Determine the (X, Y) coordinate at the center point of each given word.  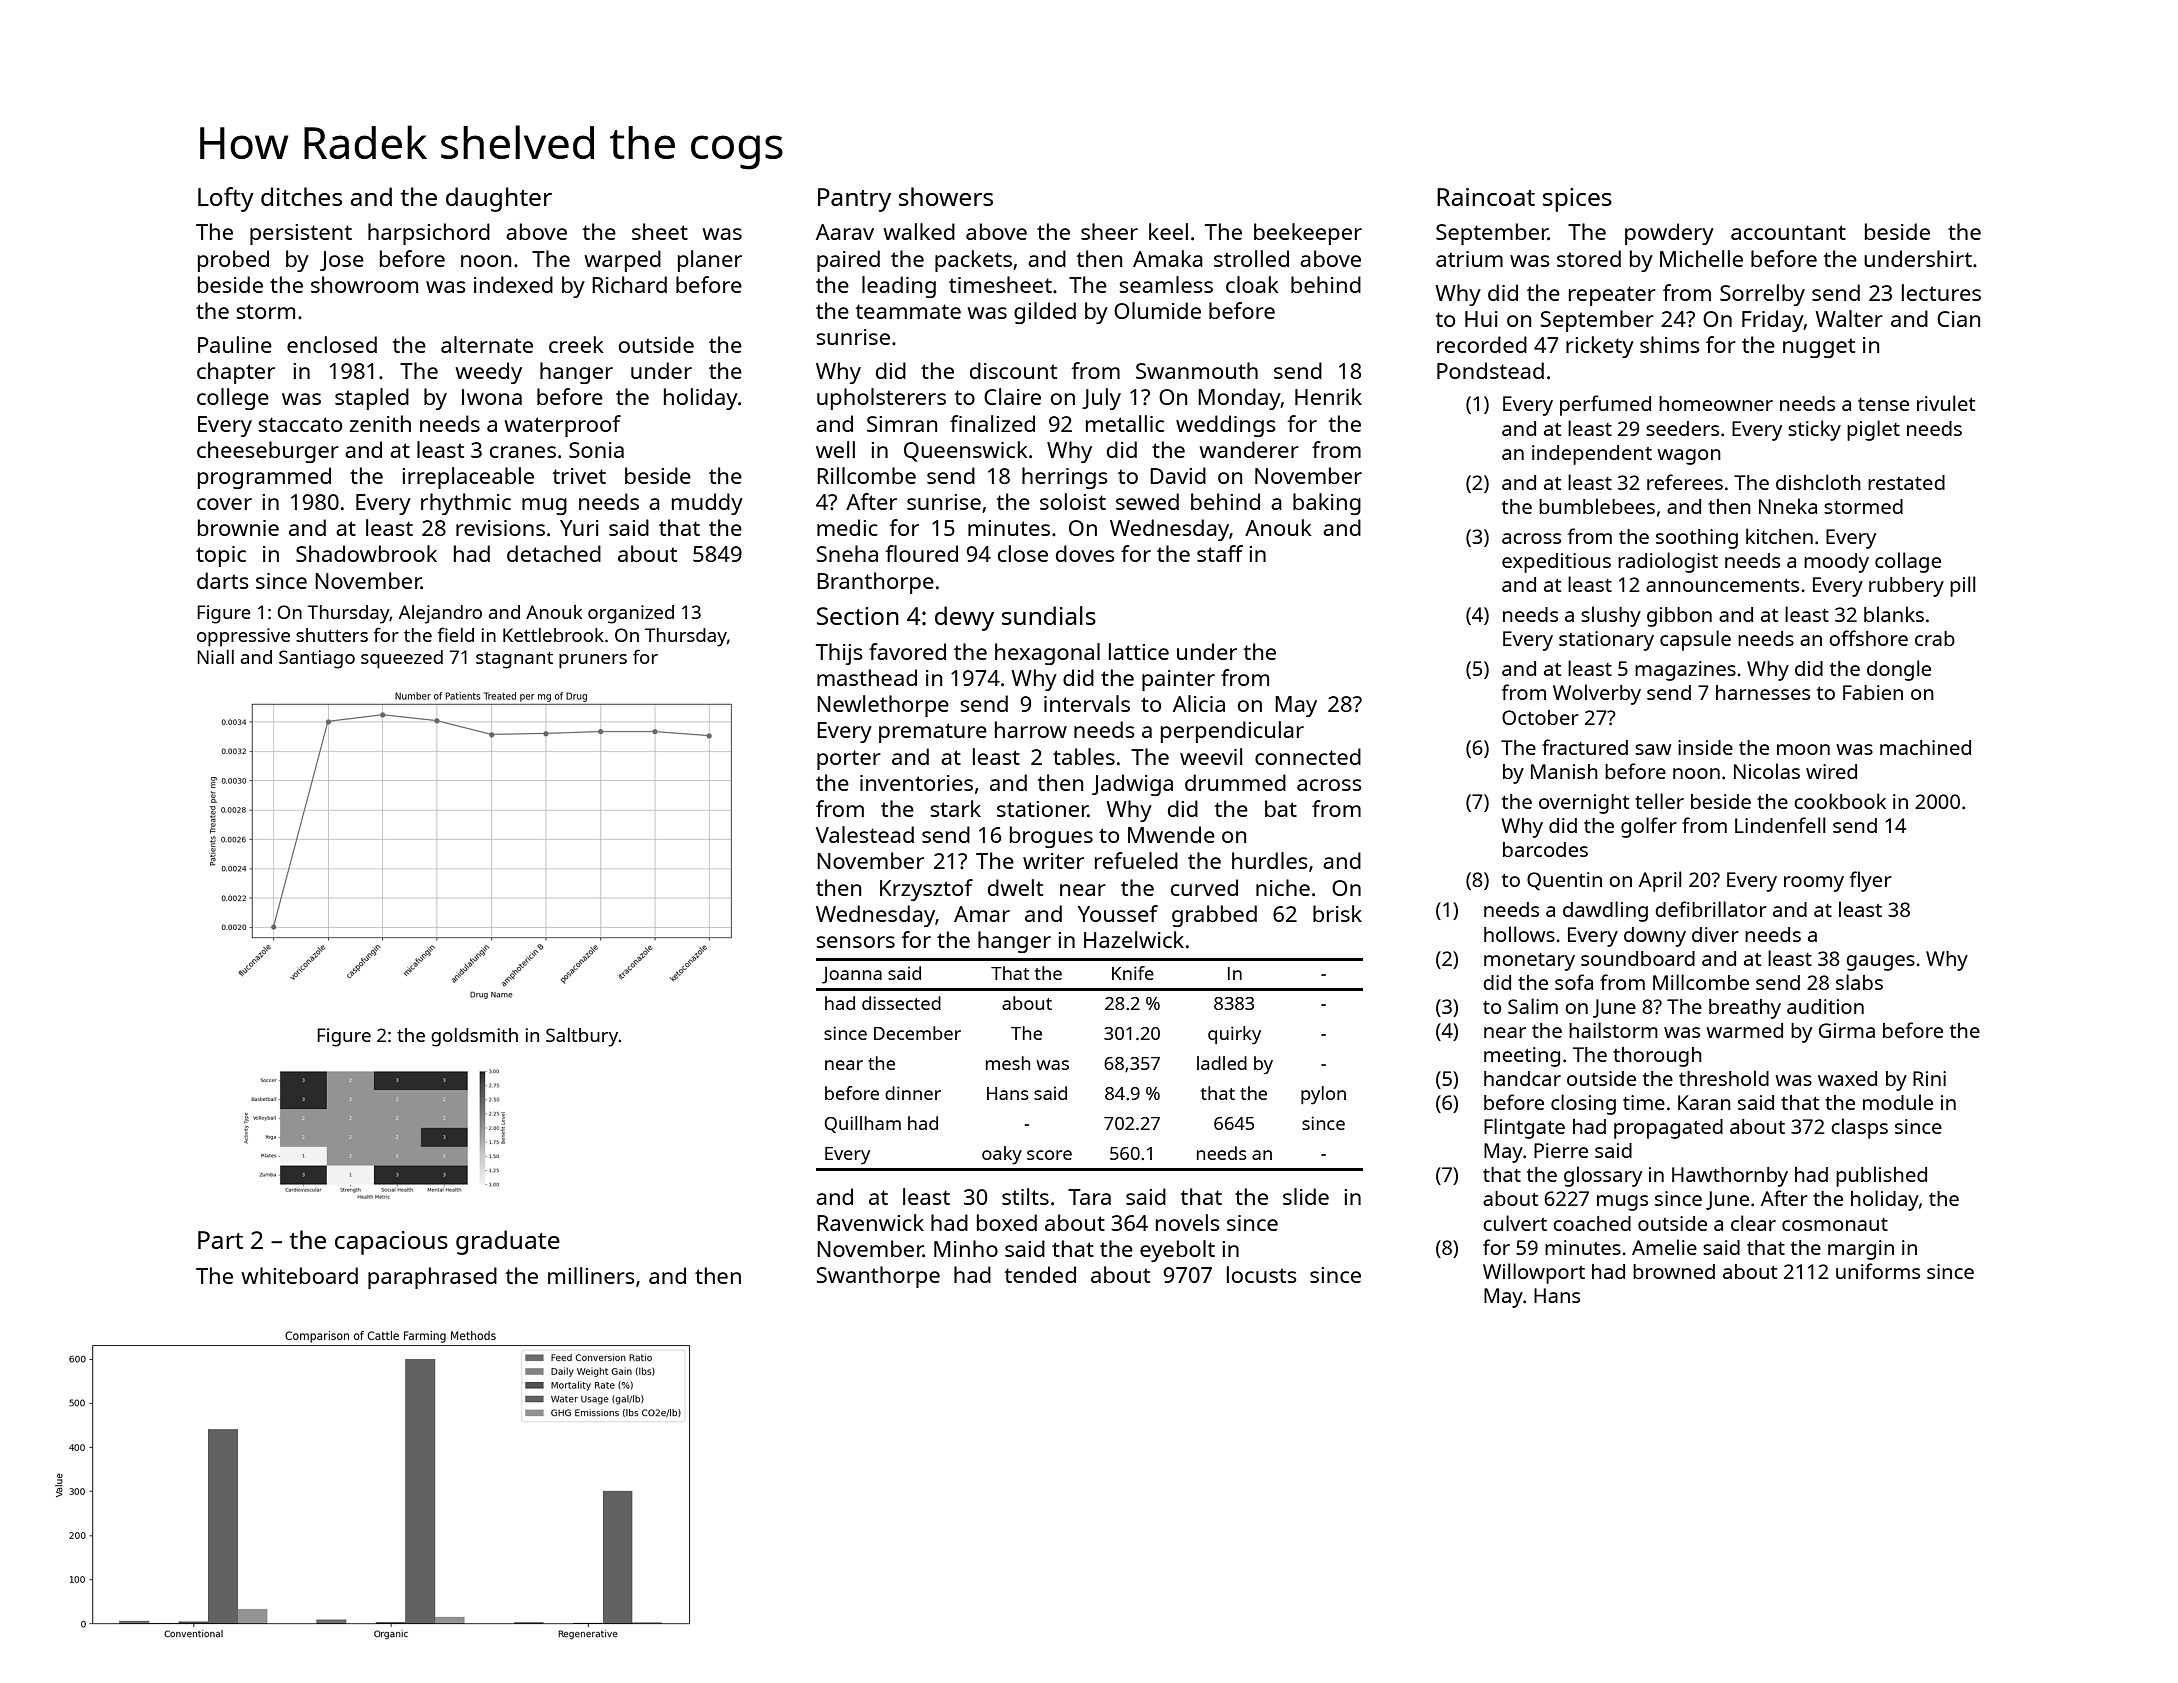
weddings (1226, 426)
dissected (901, 1003)
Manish (1564, 771)
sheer (1109, 231)
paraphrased (432, 1278)
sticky (1814, 430)
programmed (264, 478)
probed (233, 261)
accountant (1788, 232)
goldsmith (474, 1037)
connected (1308, 756)
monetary (1529, 962)
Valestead (865, 834)
